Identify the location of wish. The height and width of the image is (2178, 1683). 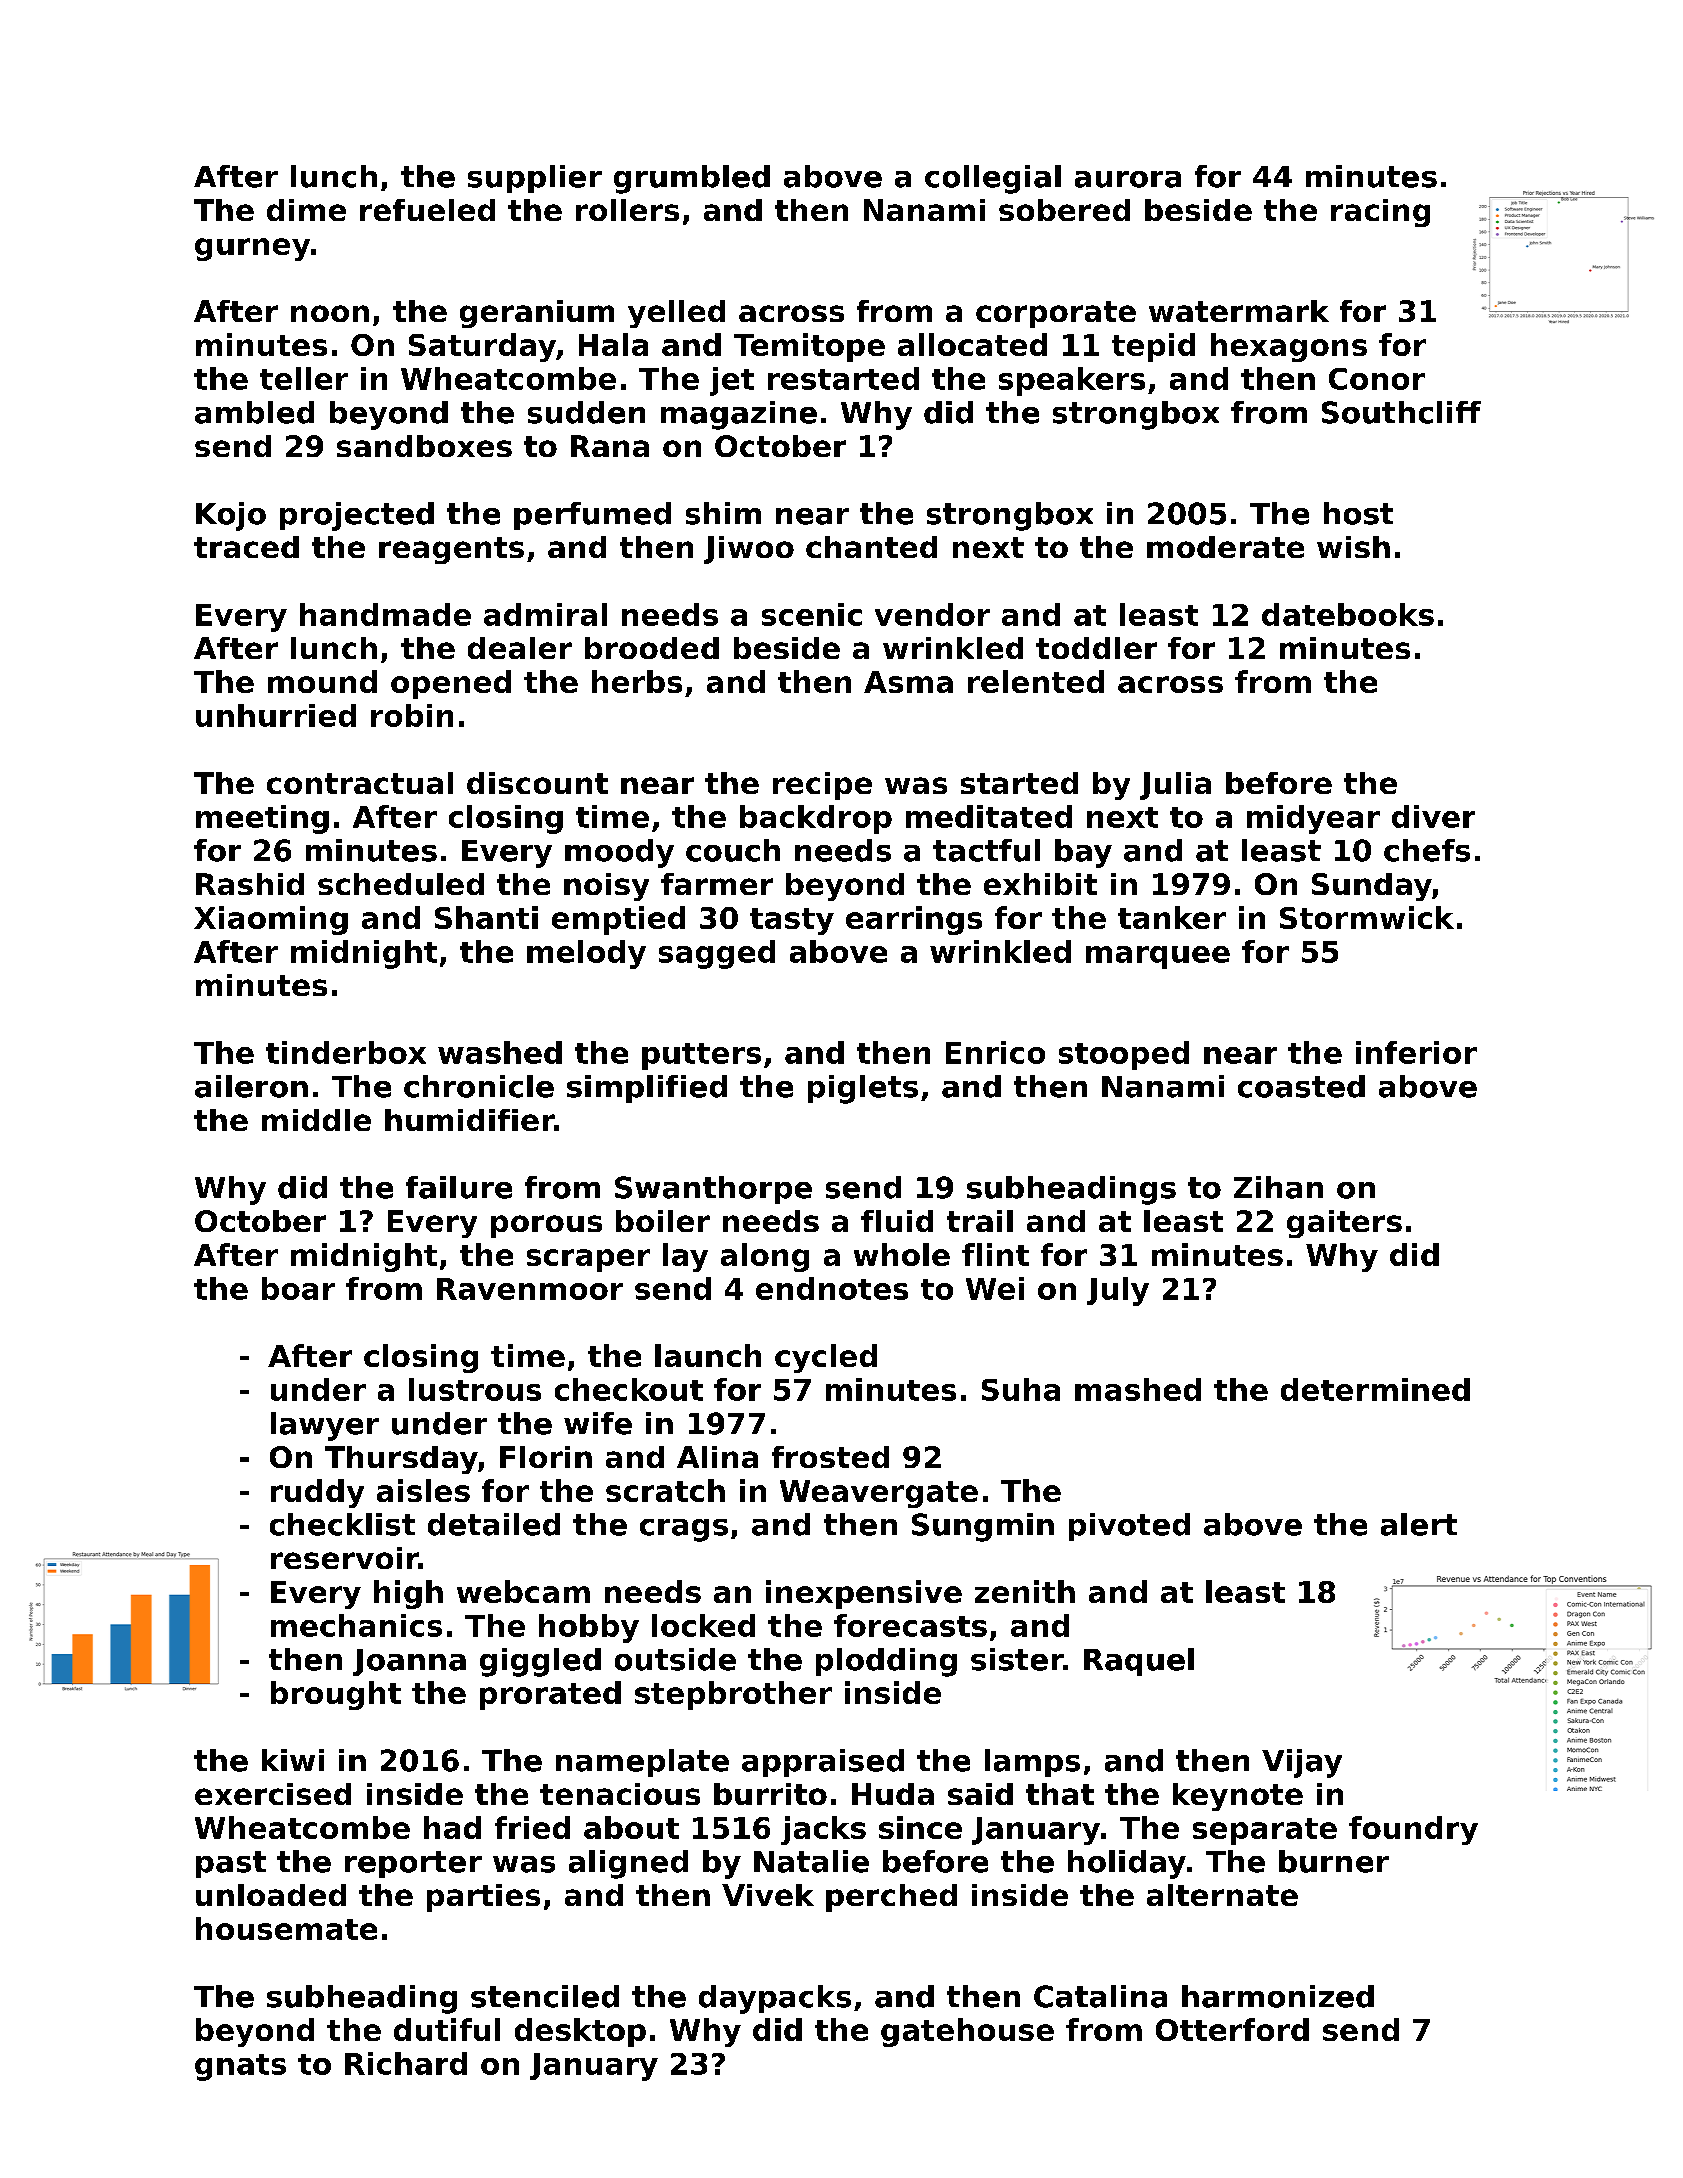
(1353, 547).
